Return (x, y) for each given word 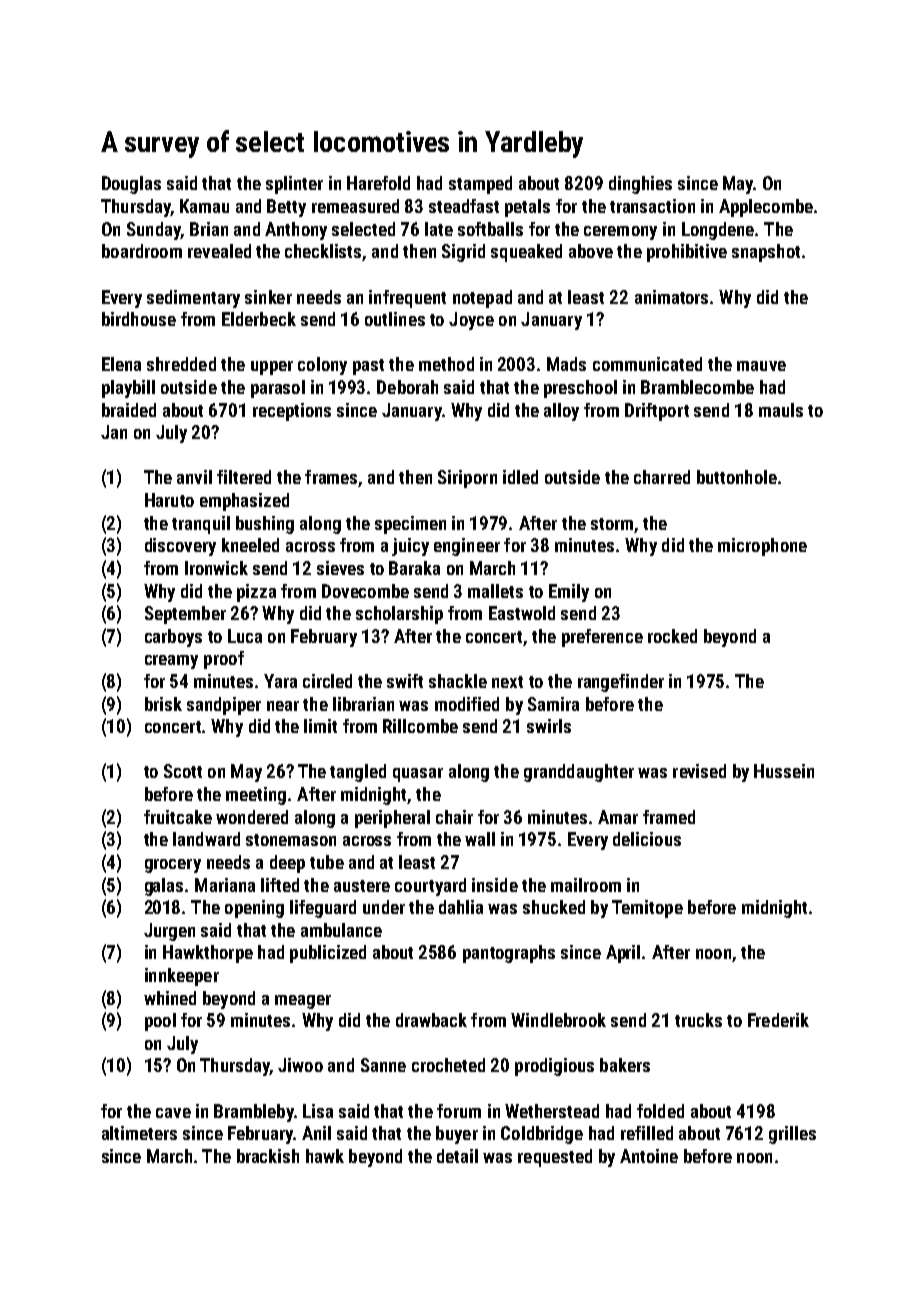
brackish (268, 1156)
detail (457, 1156)
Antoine (649, 1156)
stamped (480, 185)
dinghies (640, 185)
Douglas (131, 185)
